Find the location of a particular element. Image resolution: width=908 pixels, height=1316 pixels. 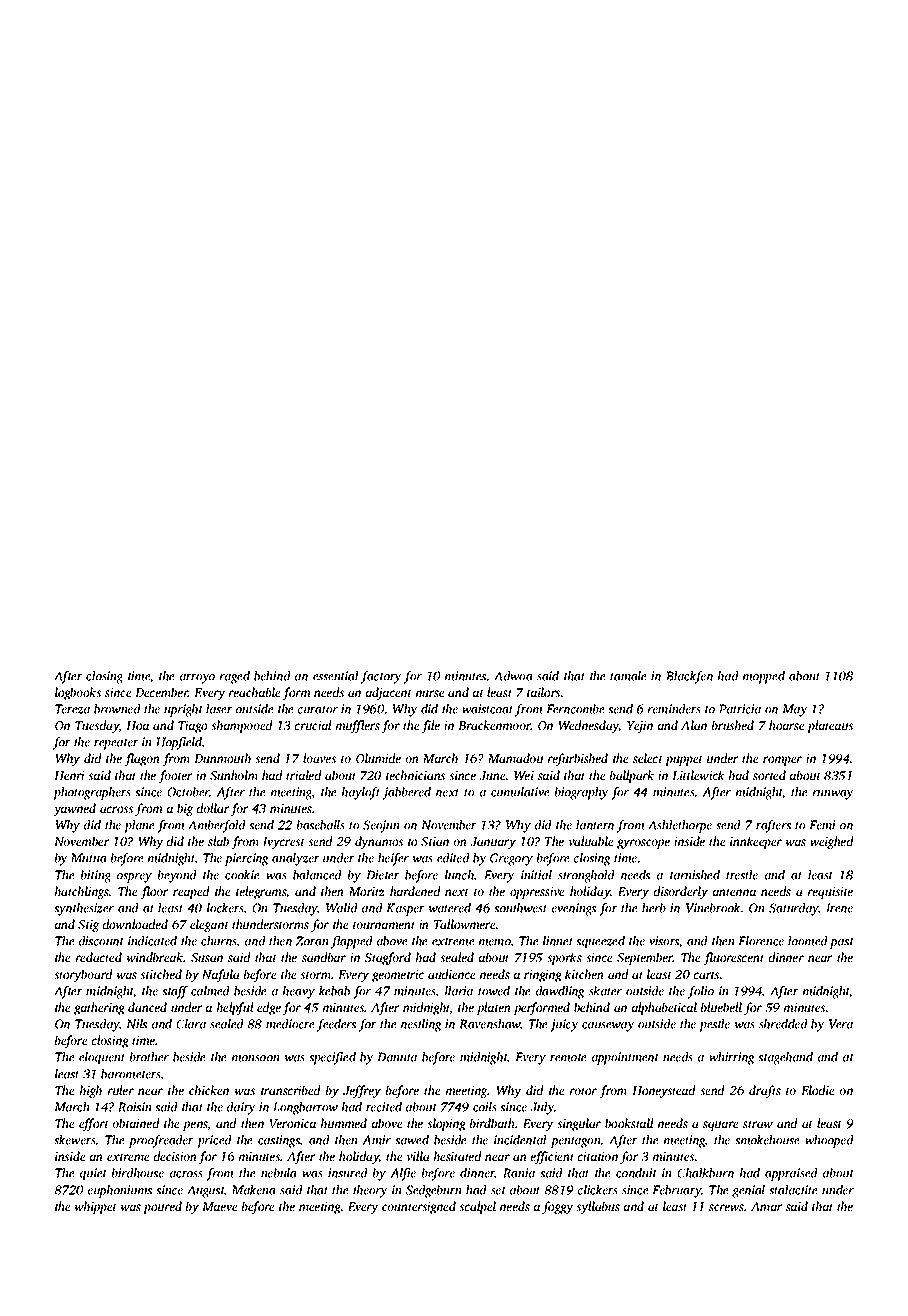

Ashlethorpe is located at coordinates (680, 826).
